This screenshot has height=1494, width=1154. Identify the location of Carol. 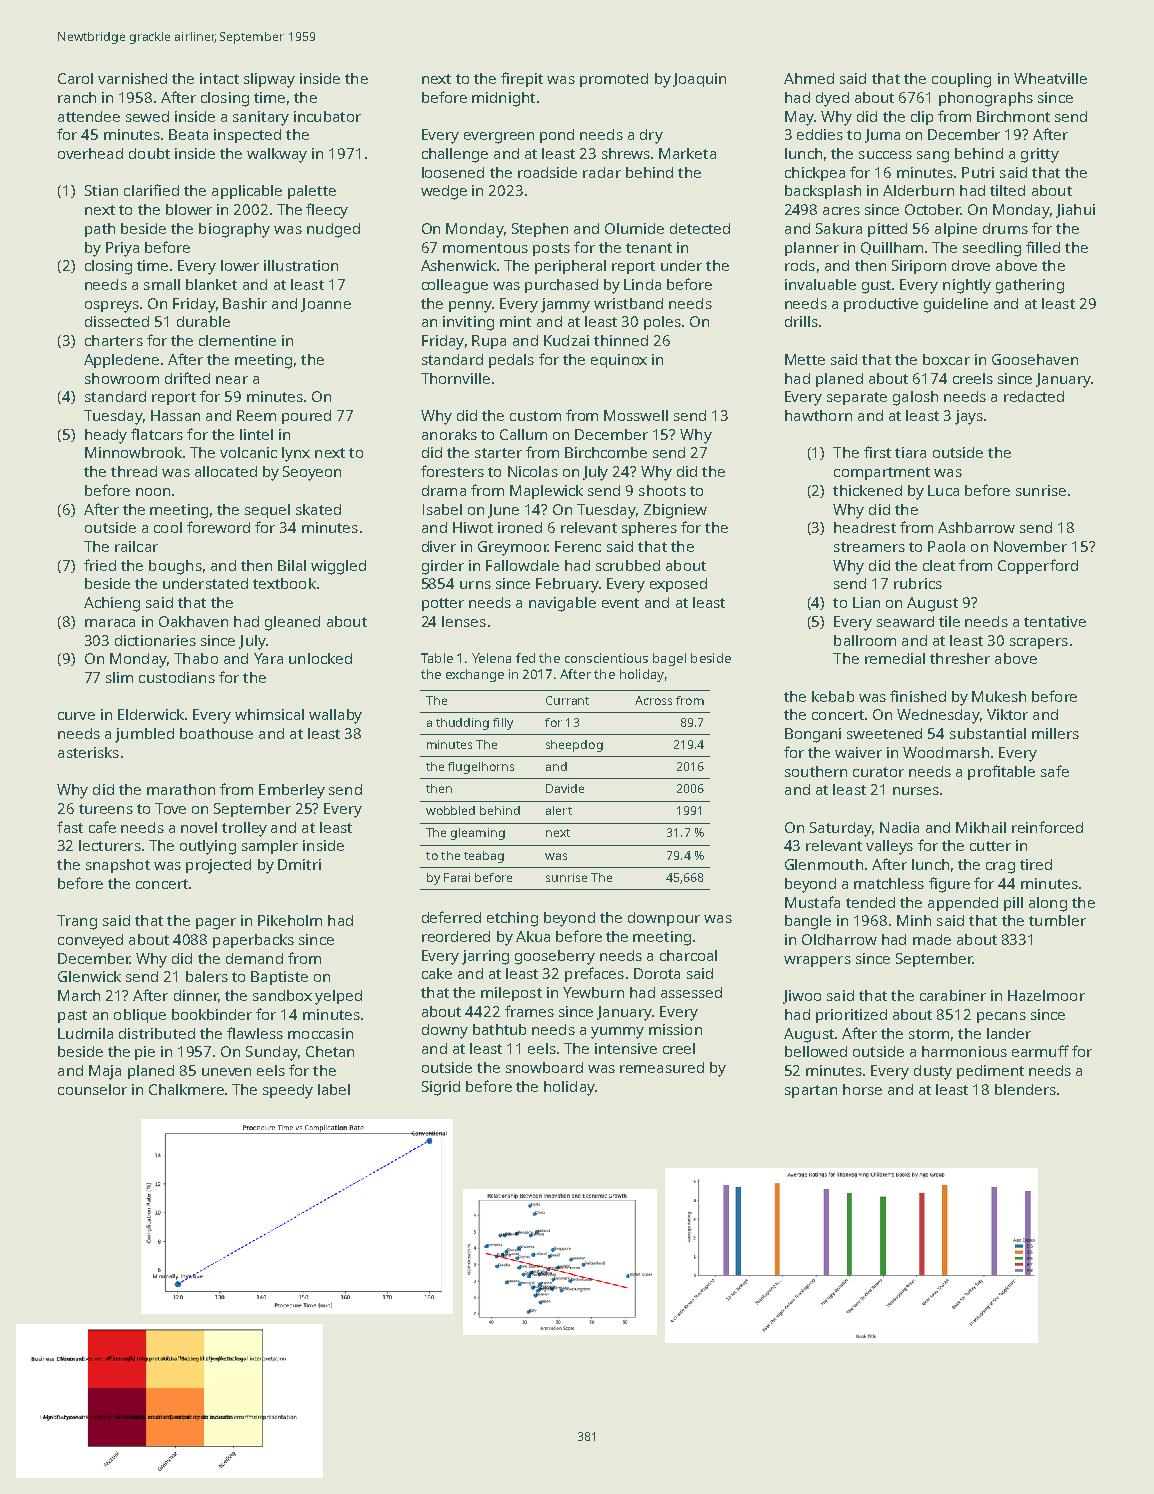
(75, 78).
